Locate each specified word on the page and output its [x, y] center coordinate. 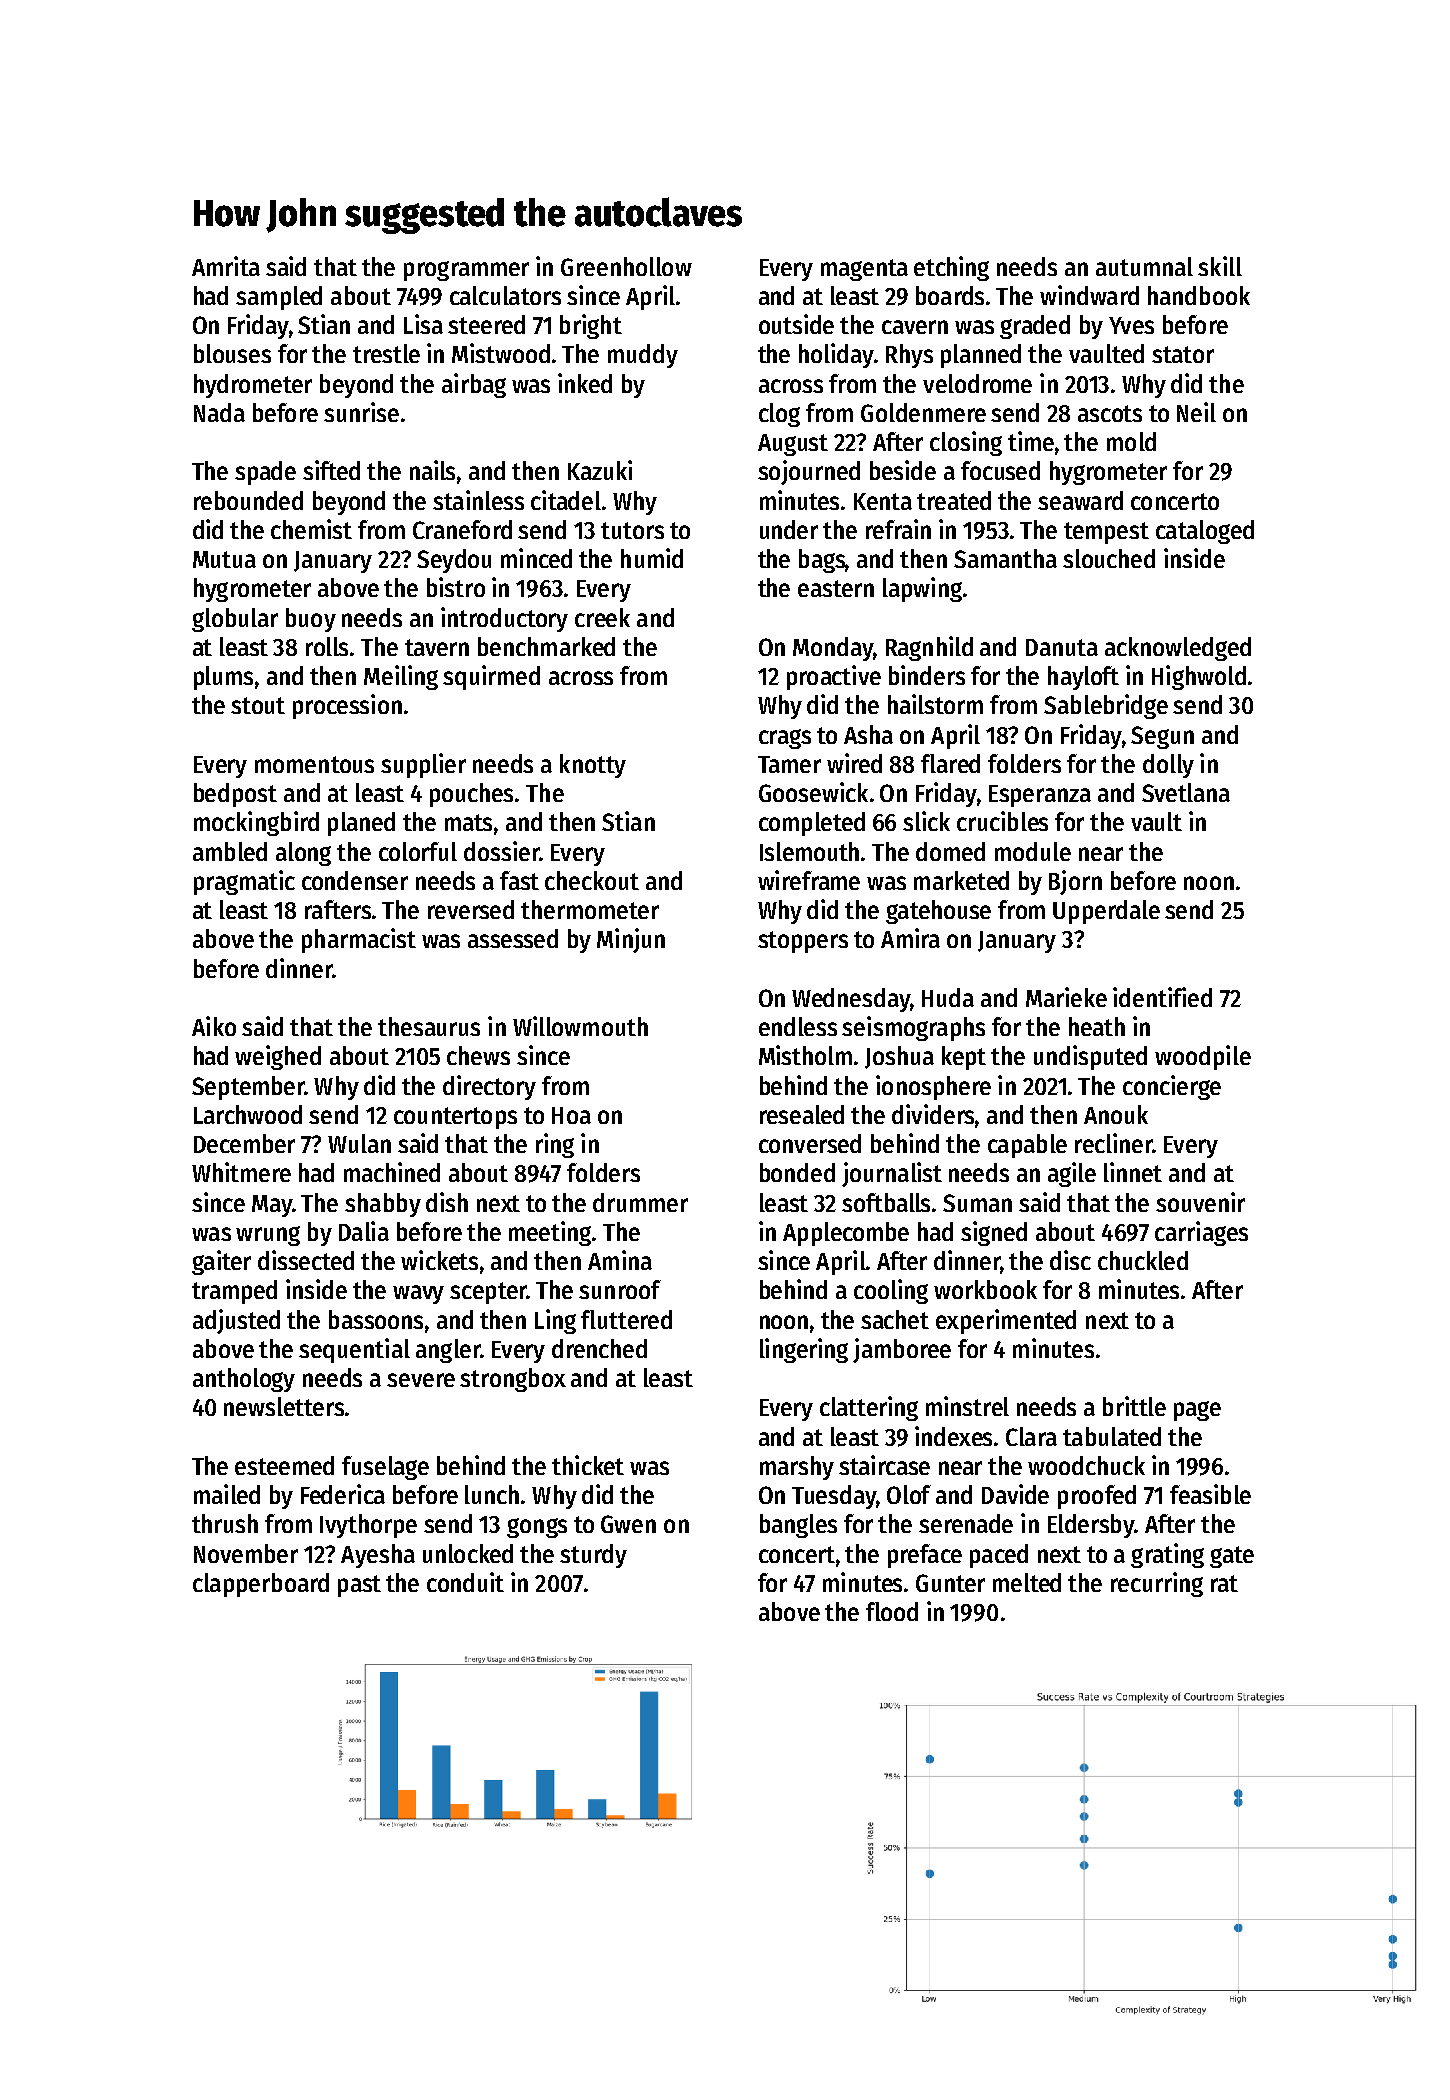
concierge [1172, 1087]
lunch [492, 1494]
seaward [1080, 500]
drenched [599, 1348]
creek [602, 617]
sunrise [361, 412]
